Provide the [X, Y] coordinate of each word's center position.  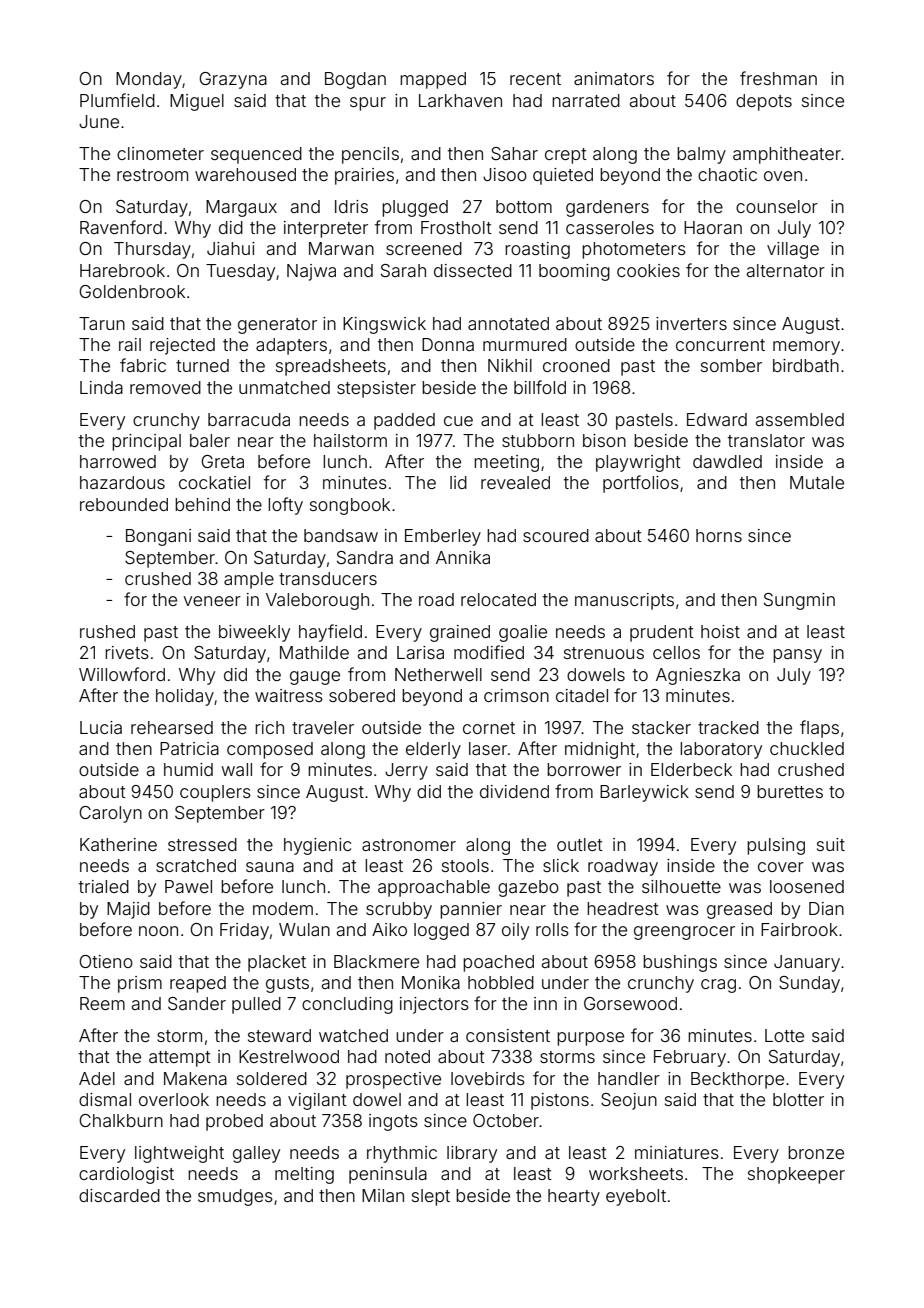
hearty [574, 1197]
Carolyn [110, 814]
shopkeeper [796, 1175]
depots [764, 102]
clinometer [160, 153]
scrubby [399, 910]
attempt [180, 1059]
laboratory [721, 750]
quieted [563, 176]
